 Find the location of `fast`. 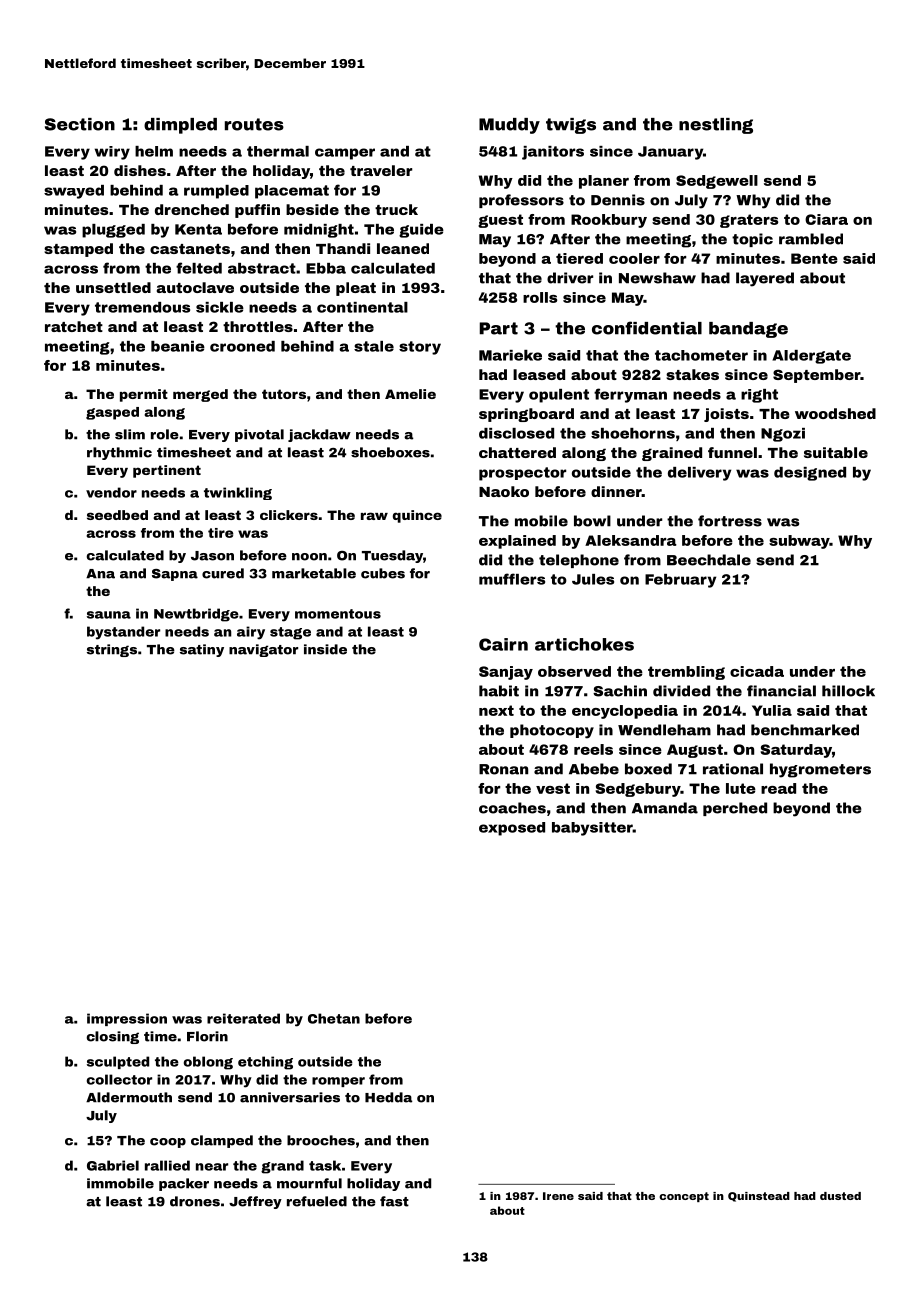

fast is located at coordinates (394, 1201).
